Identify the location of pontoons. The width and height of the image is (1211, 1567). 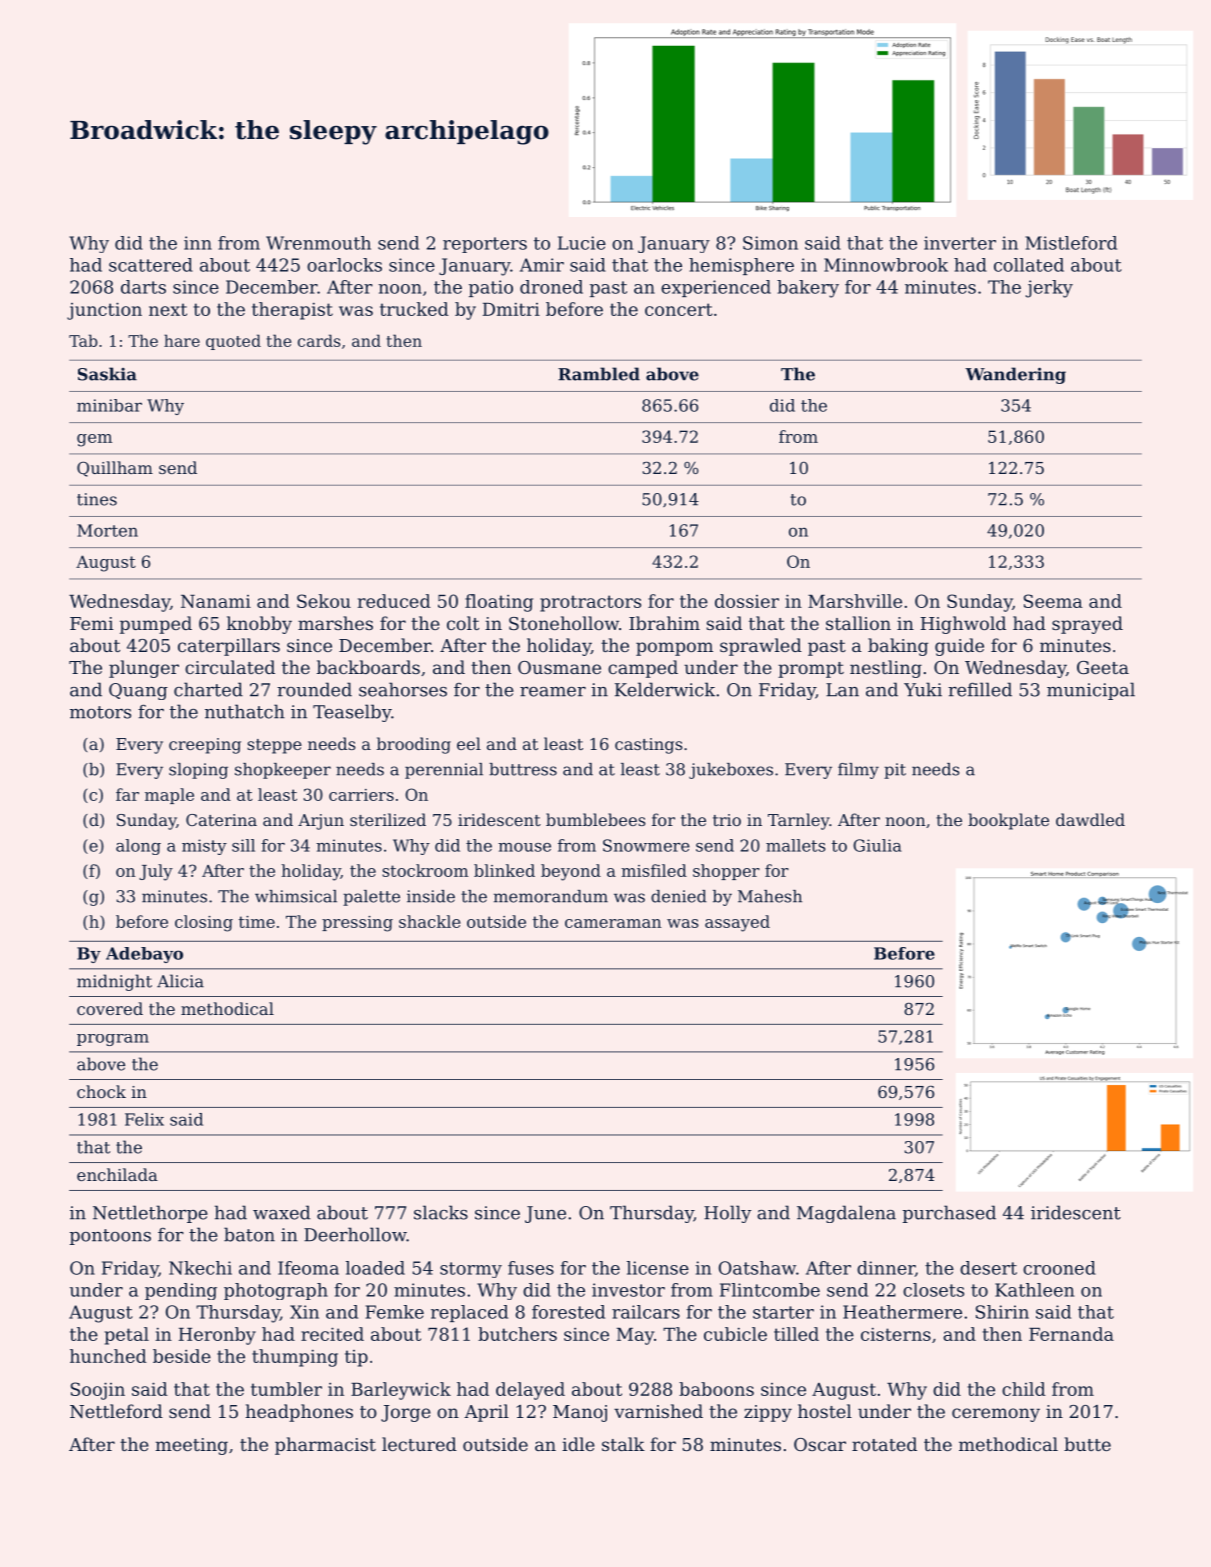
(110, 1237).
